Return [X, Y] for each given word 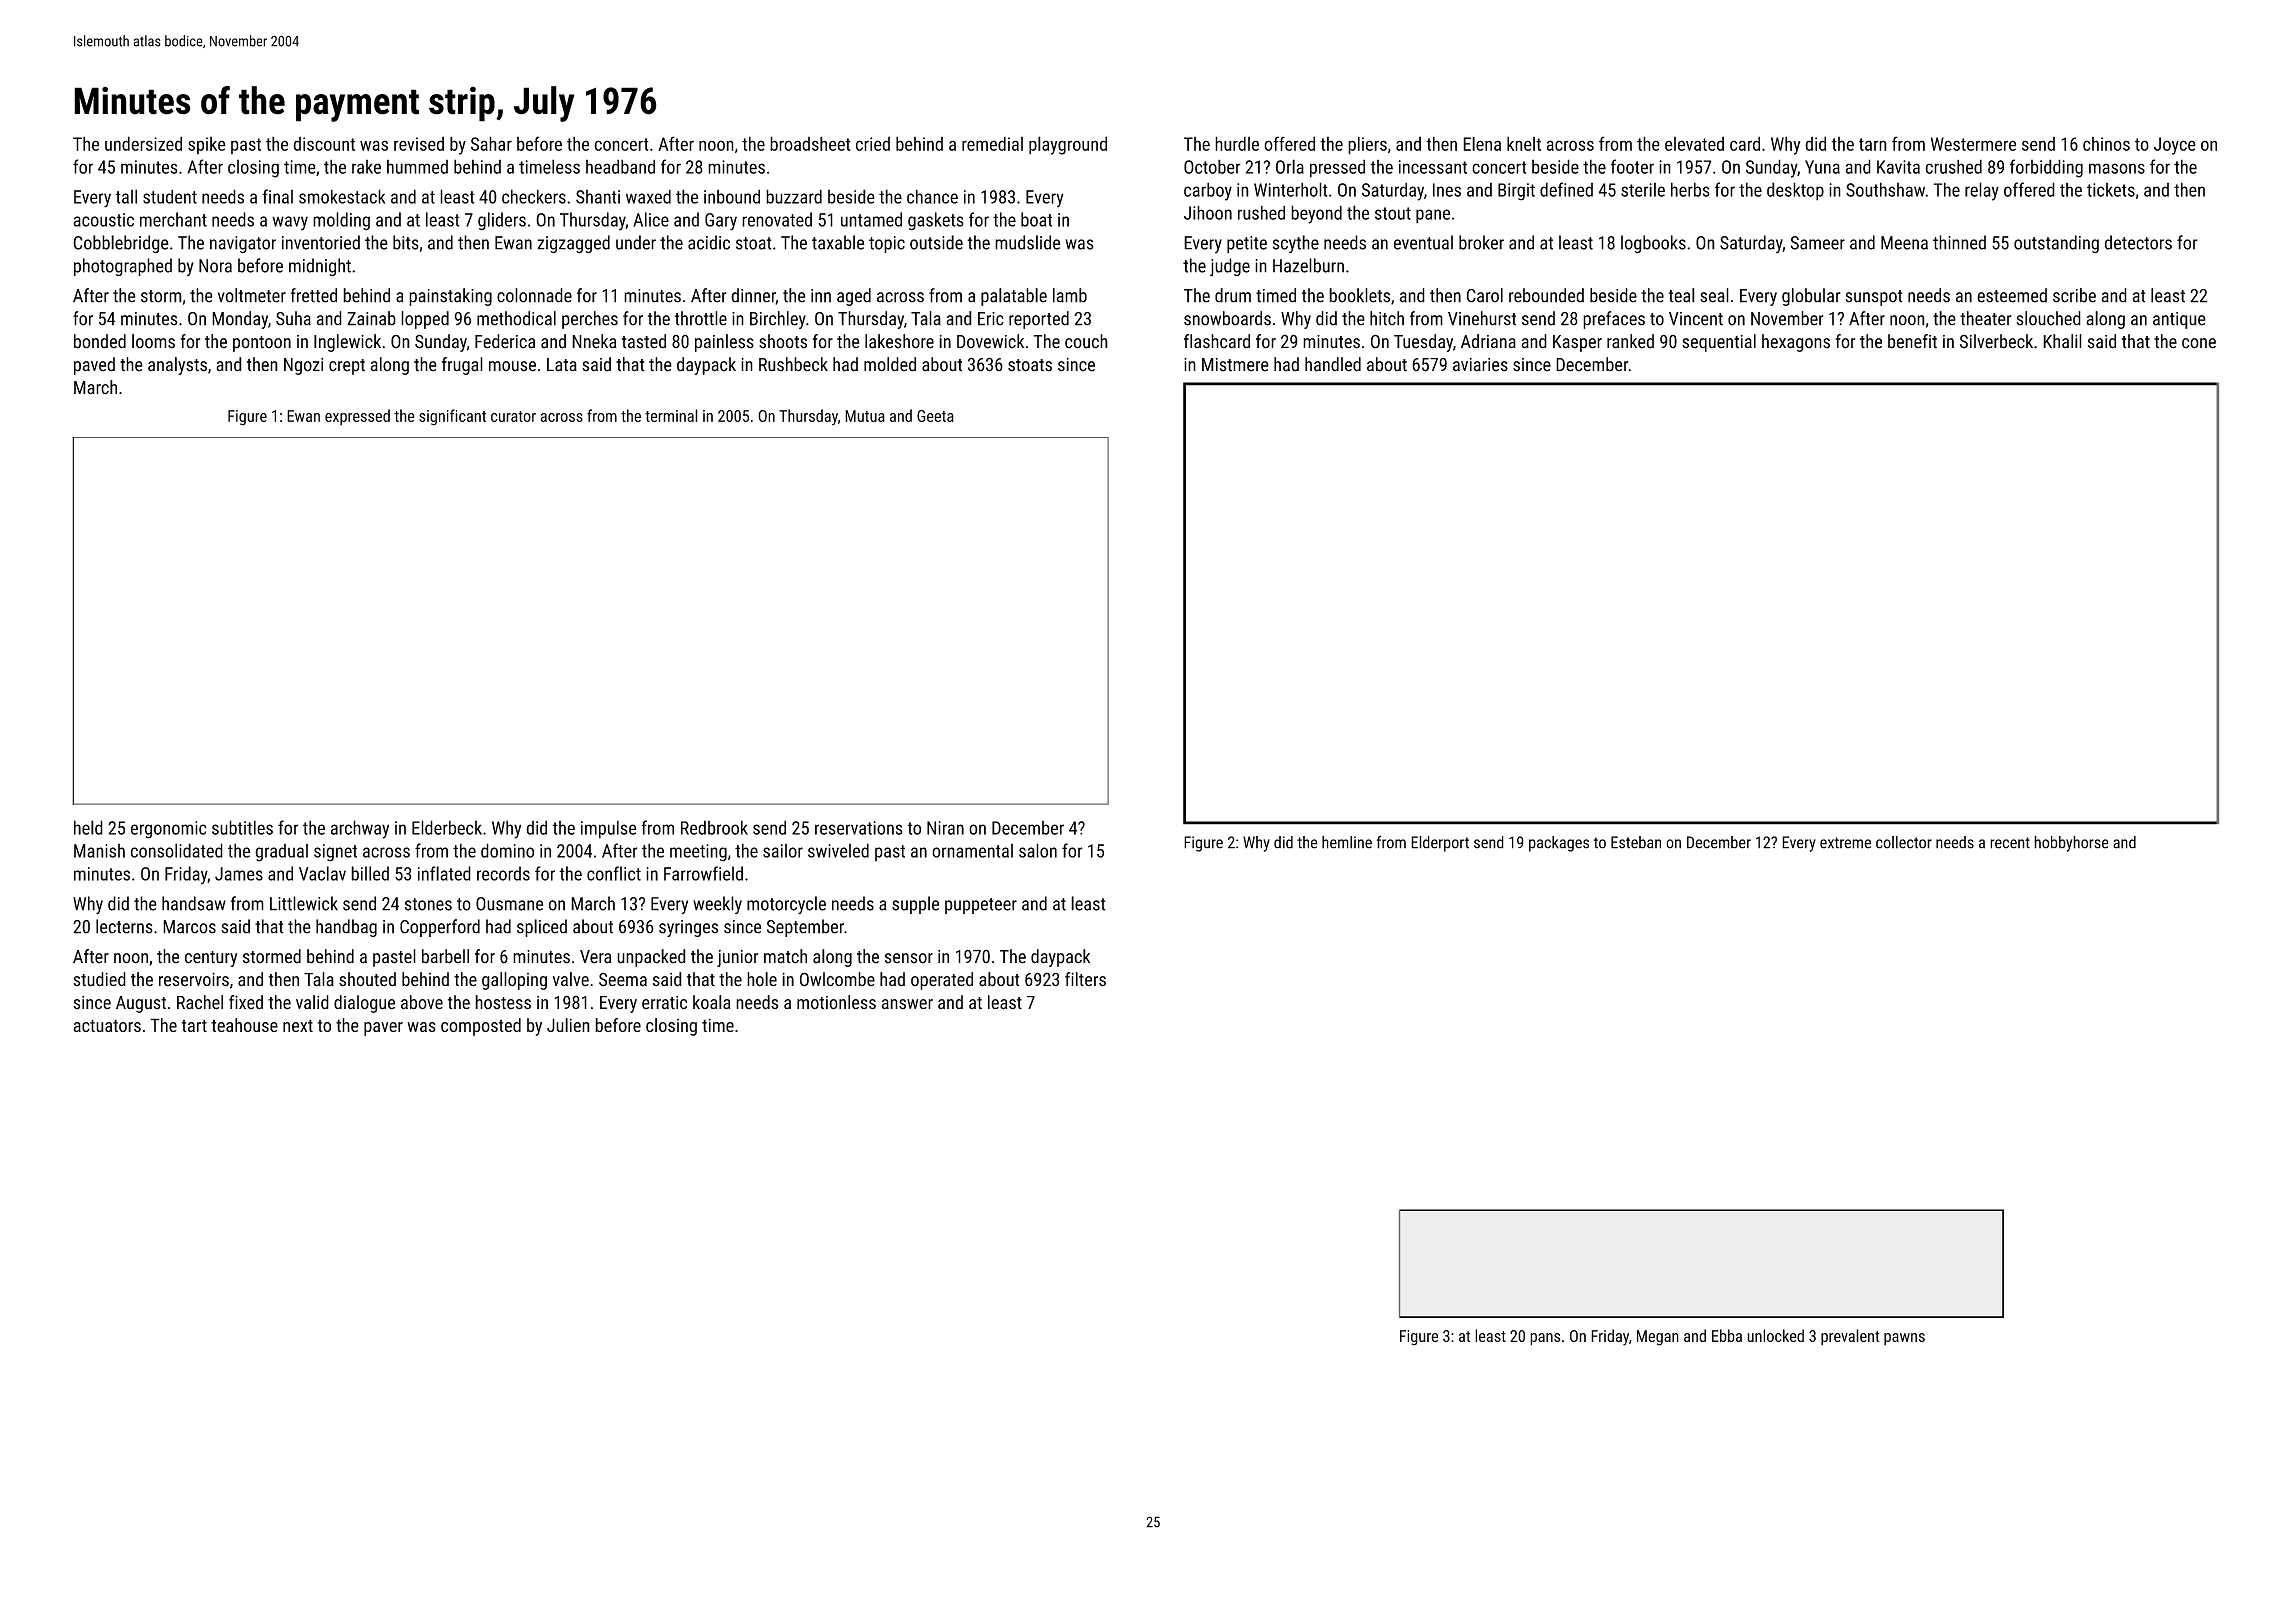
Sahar [491, 143]
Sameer [1818, 243]
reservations [859, 828]
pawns [1904, 1339]
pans [1545, 1339]
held [88, 827]
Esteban [1636, 842]
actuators [107, 1025]
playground [1068, 145]
